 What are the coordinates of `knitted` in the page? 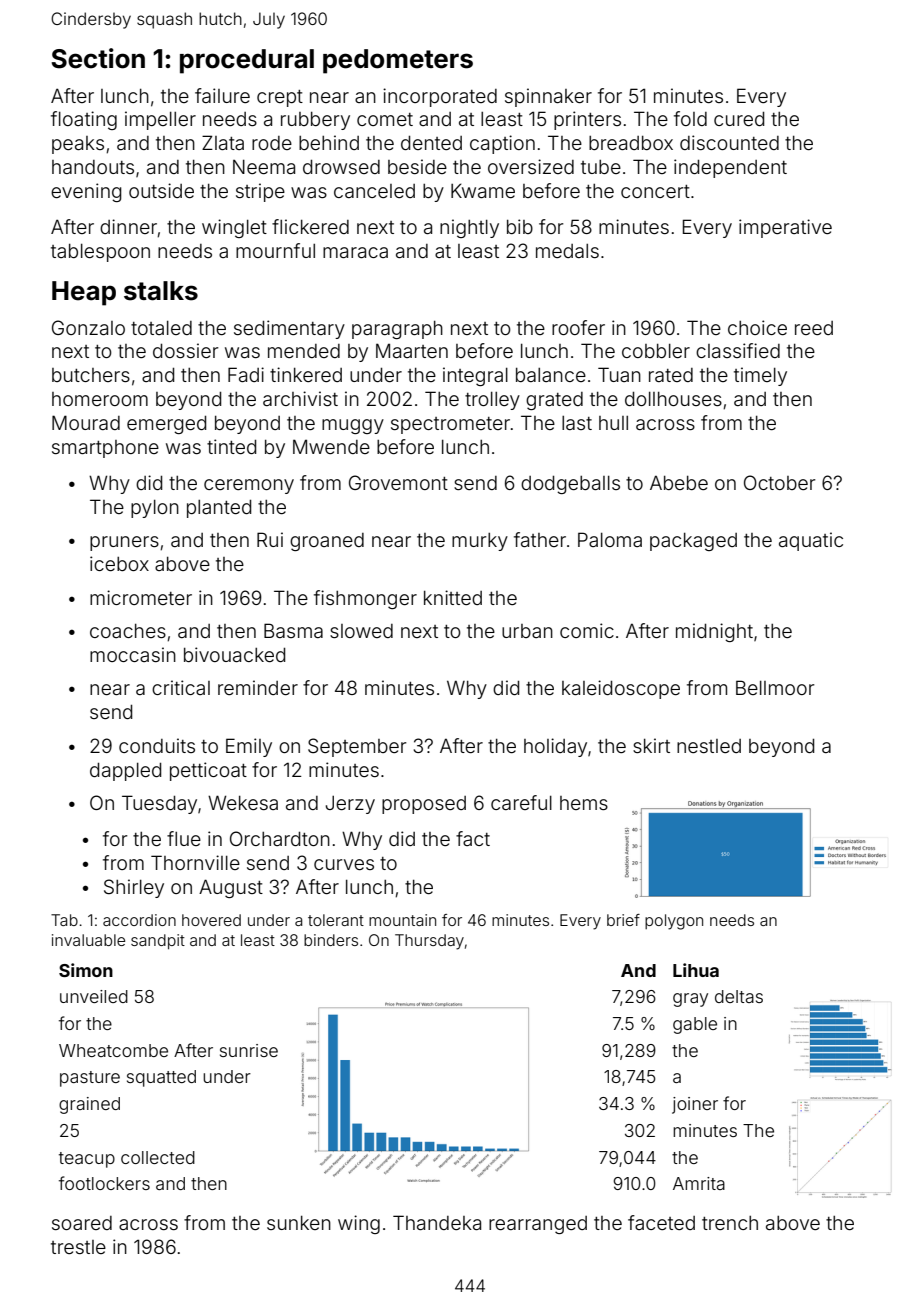 It's located at (453, 597).
